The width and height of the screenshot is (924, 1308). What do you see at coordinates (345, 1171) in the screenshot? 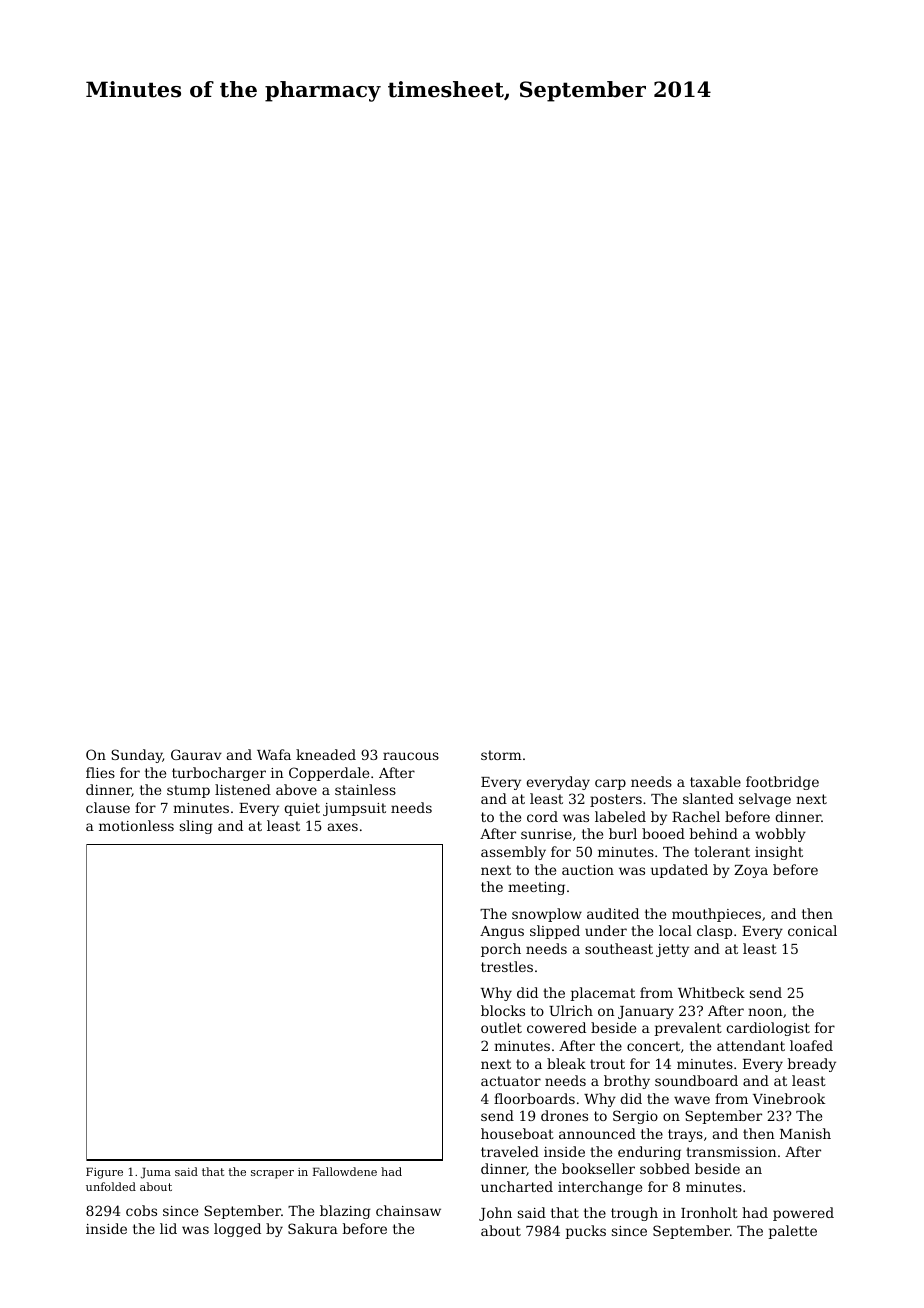
I see `Fallowdene` at bounding box center [345, 1171].
